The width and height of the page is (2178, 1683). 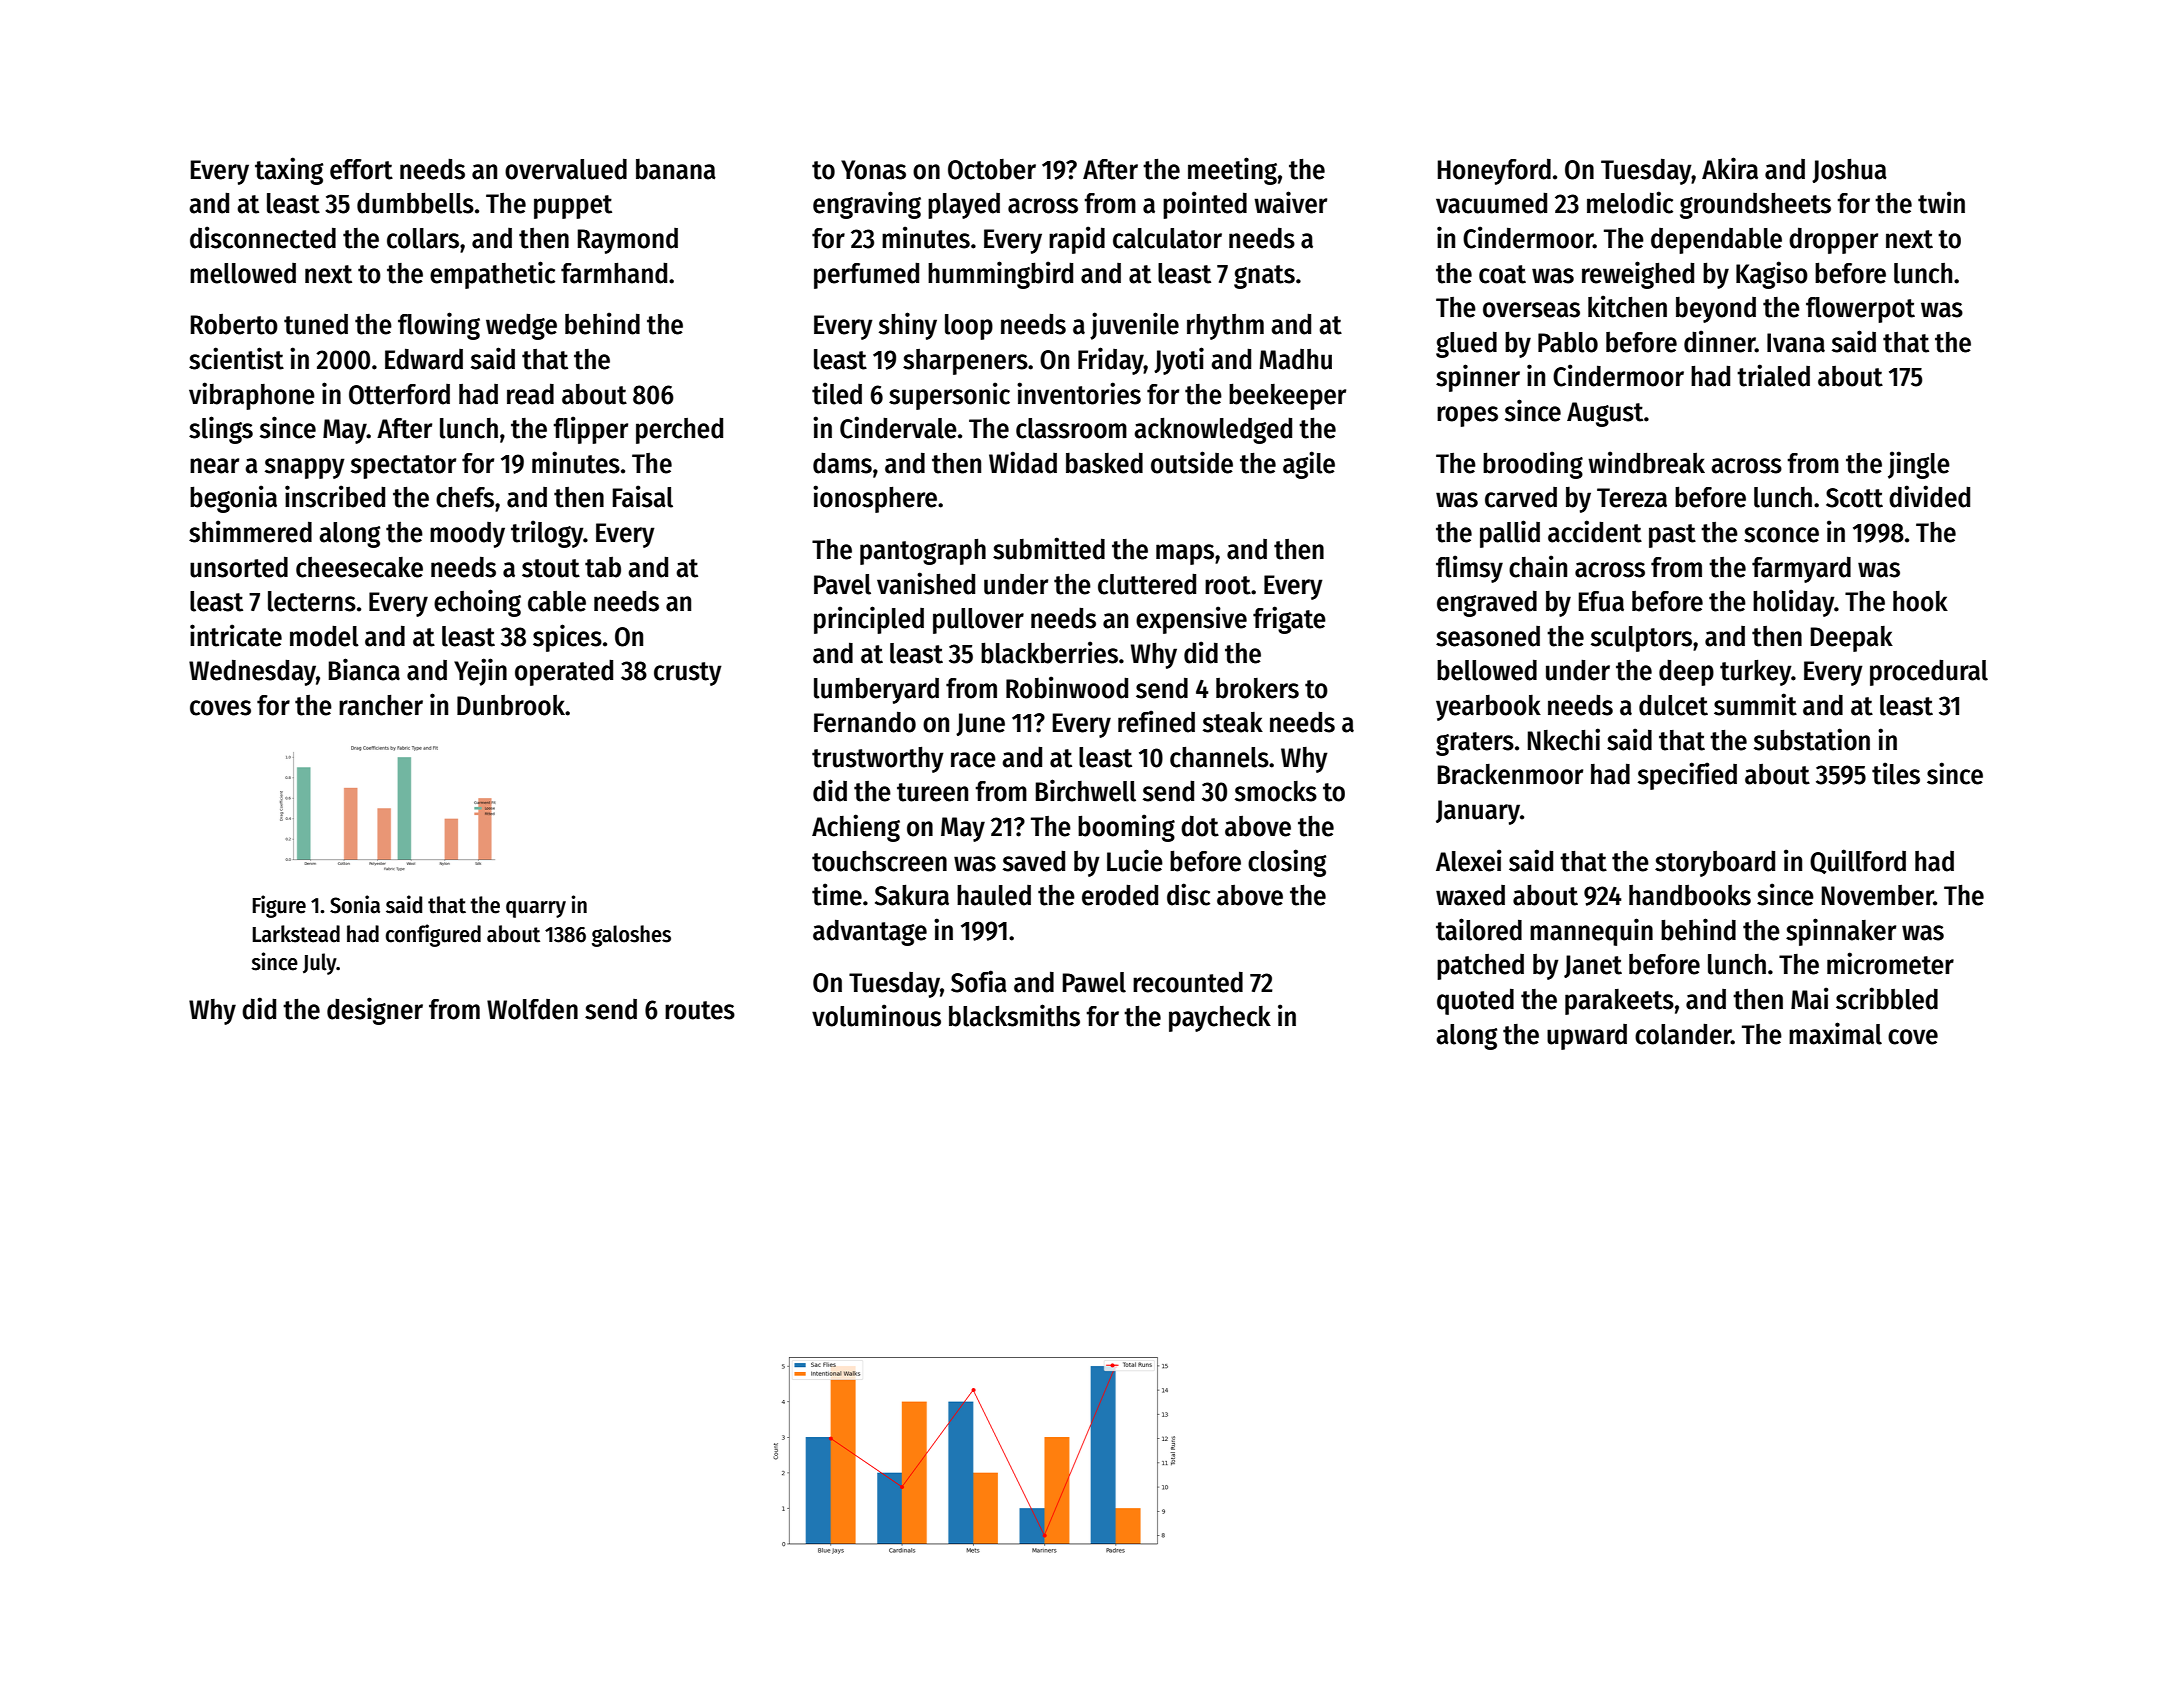 What do you see at coordinates (1673, 705) in the page?
I see `dulcet` at bounding box center [1673, 705].
